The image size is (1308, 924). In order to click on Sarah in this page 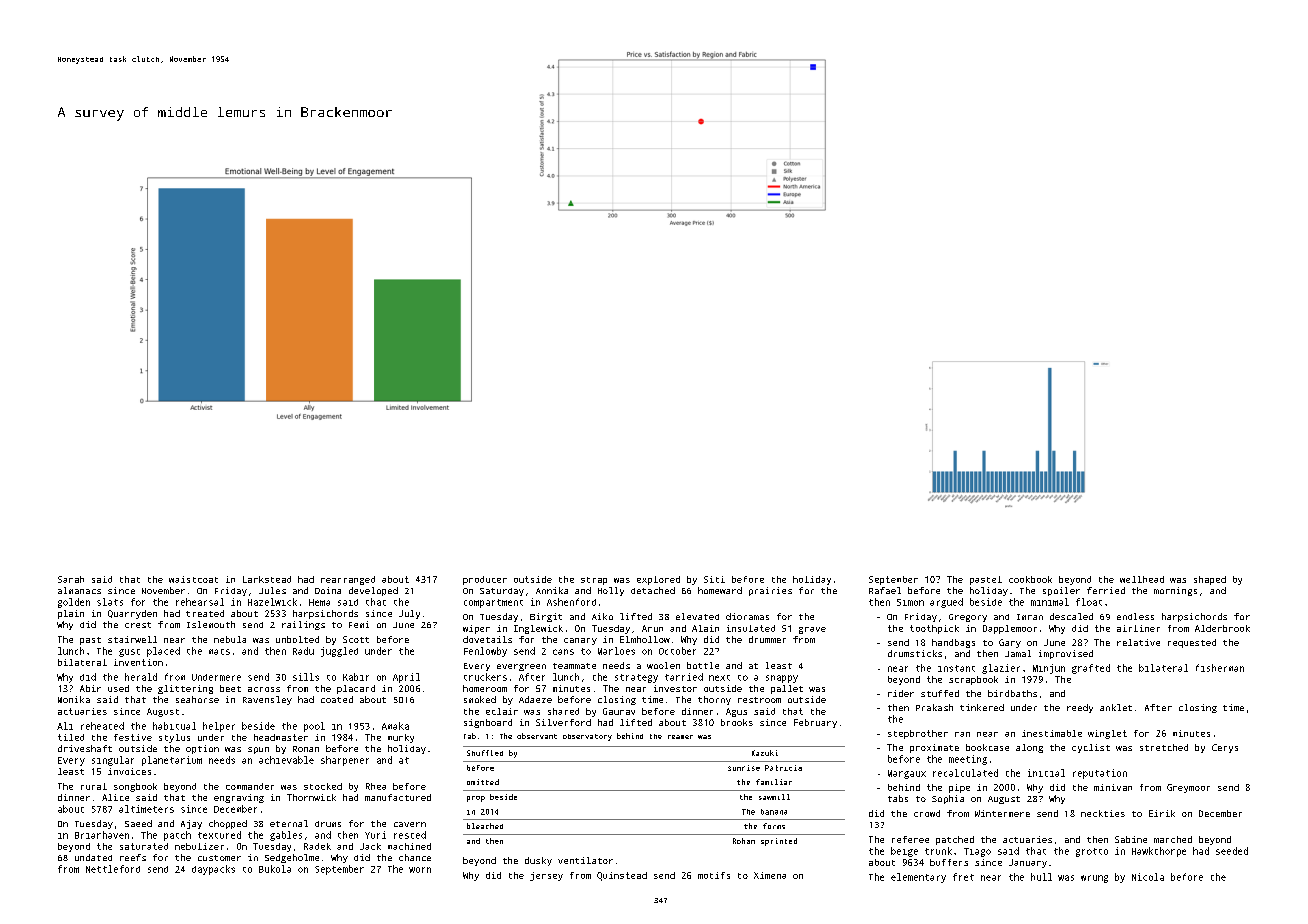, I will do `click(71, 579)`.
